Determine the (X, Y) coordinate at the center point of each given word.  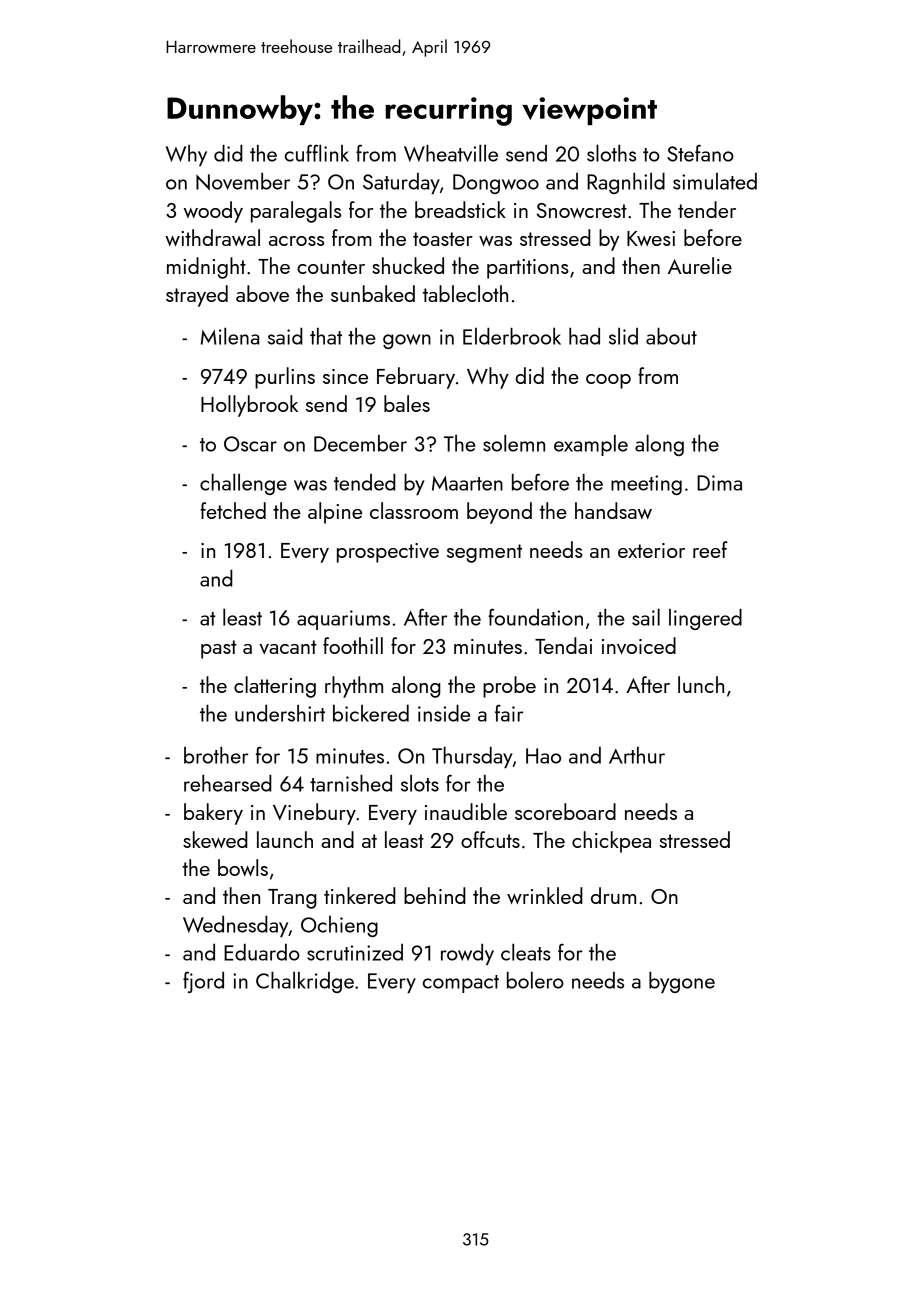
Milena (230, 336)
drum (613, 895)
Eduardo (262, 952)
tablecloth (465, 293)
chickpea (611, 842)
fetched (233, 510)
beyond (499, 513)
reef (710, 549)
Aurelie (700, 265)
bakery (213, 814)
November (243, 182)
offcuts (490, 839)
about (671, 336)
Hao (543, 756)
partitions (528, 269)
